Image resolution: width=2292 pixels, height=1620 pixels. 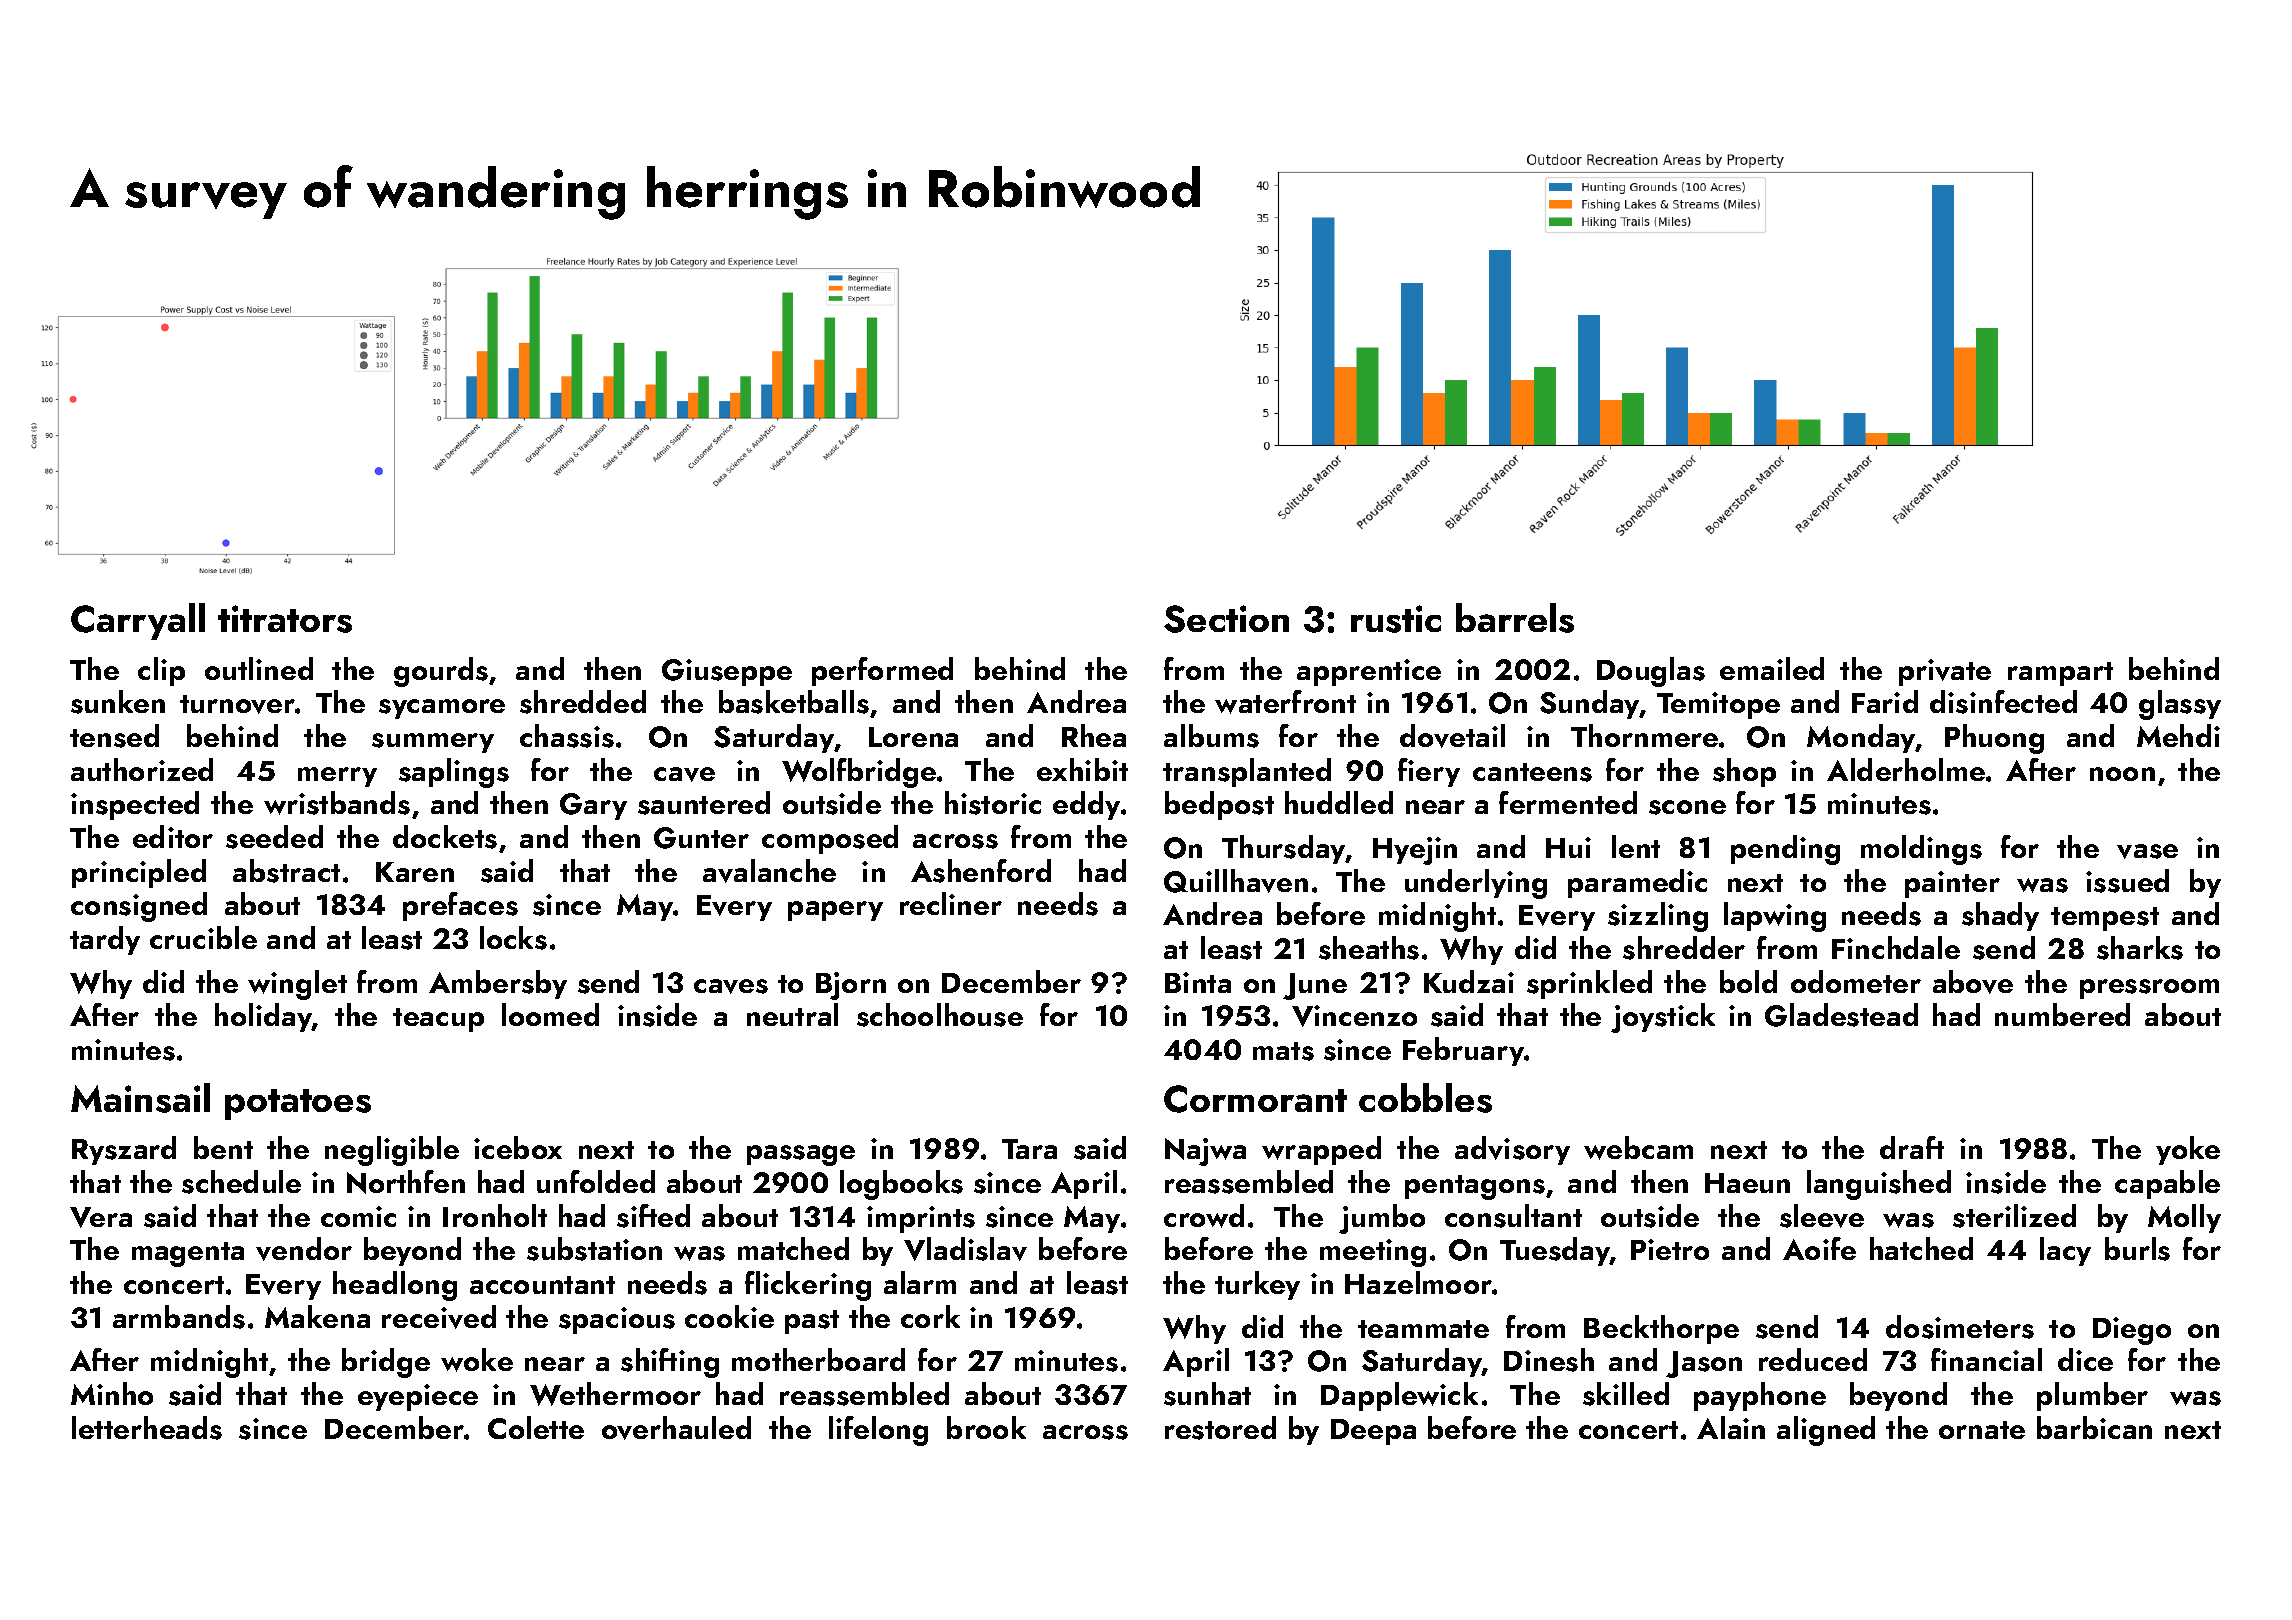 I want to click on Cormorant, so click(x=1255, y=1099).
